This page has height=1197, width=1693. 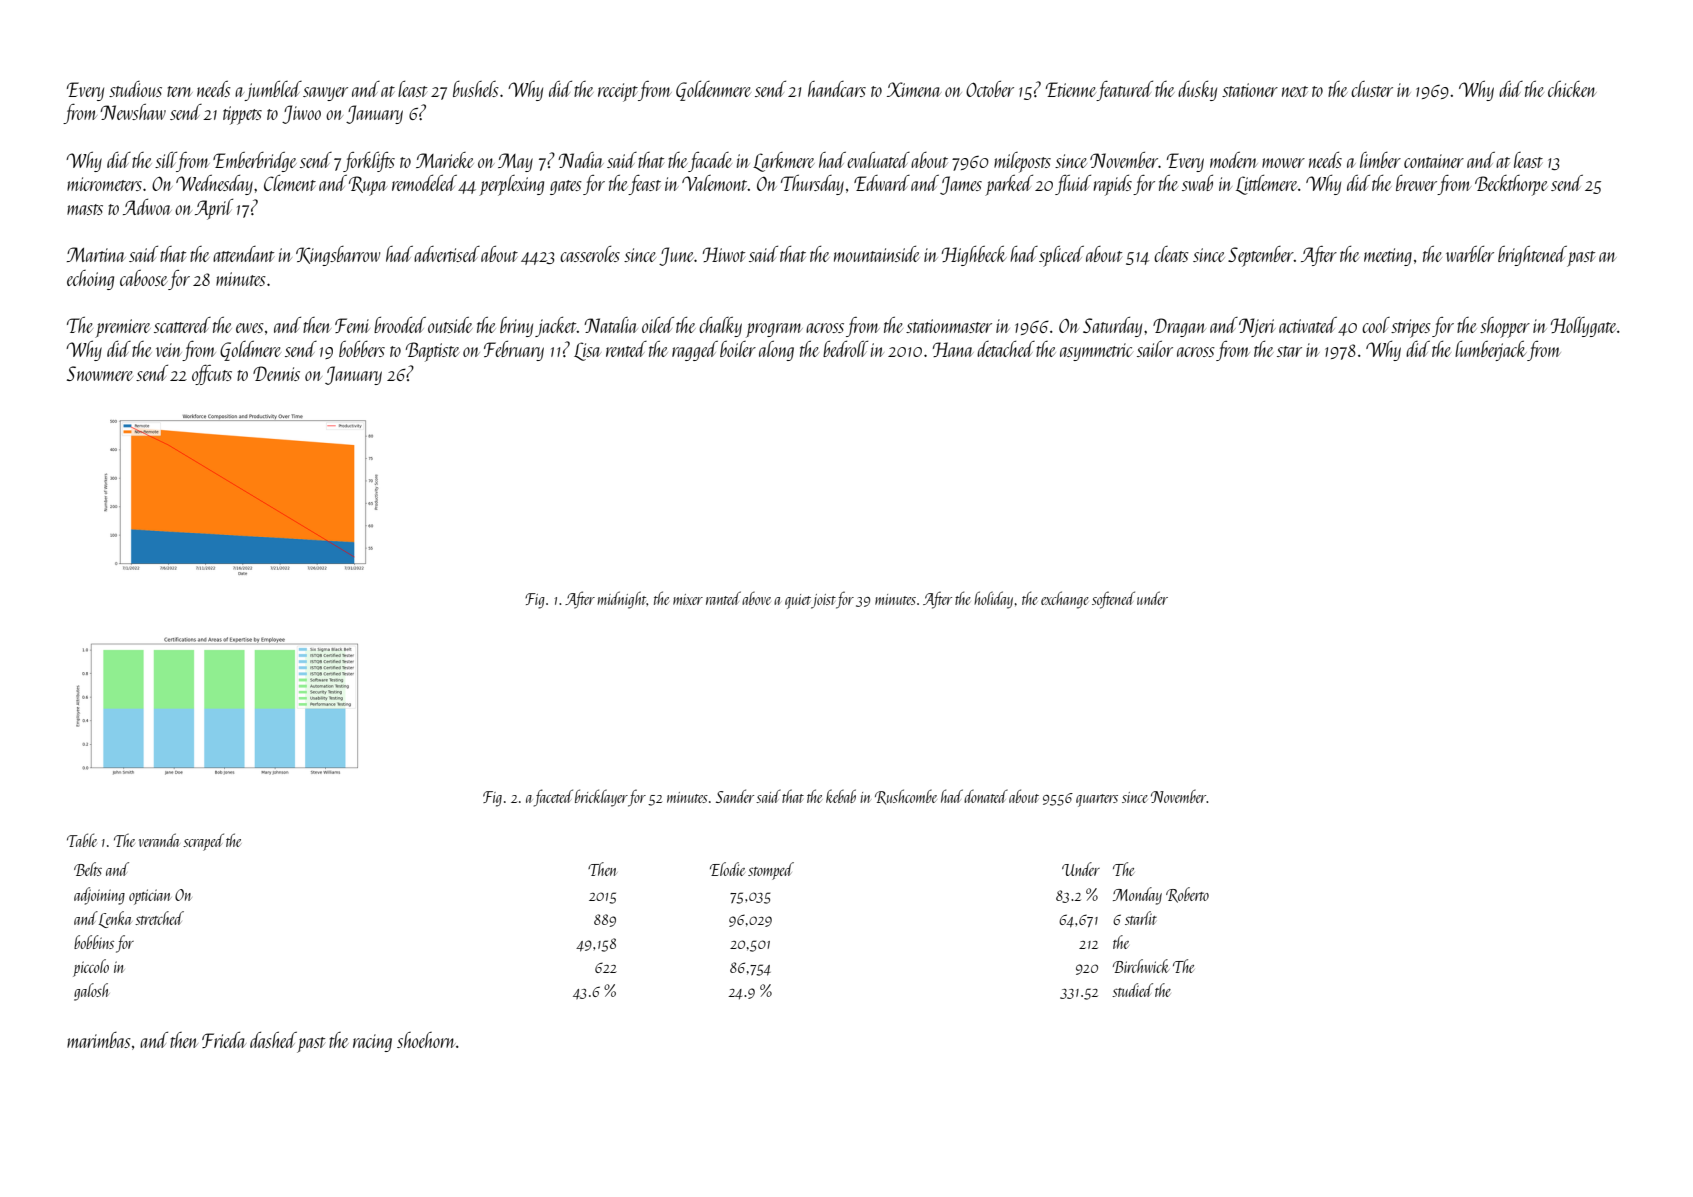 I want to click on cleats, so click(x=1171, y=254).
